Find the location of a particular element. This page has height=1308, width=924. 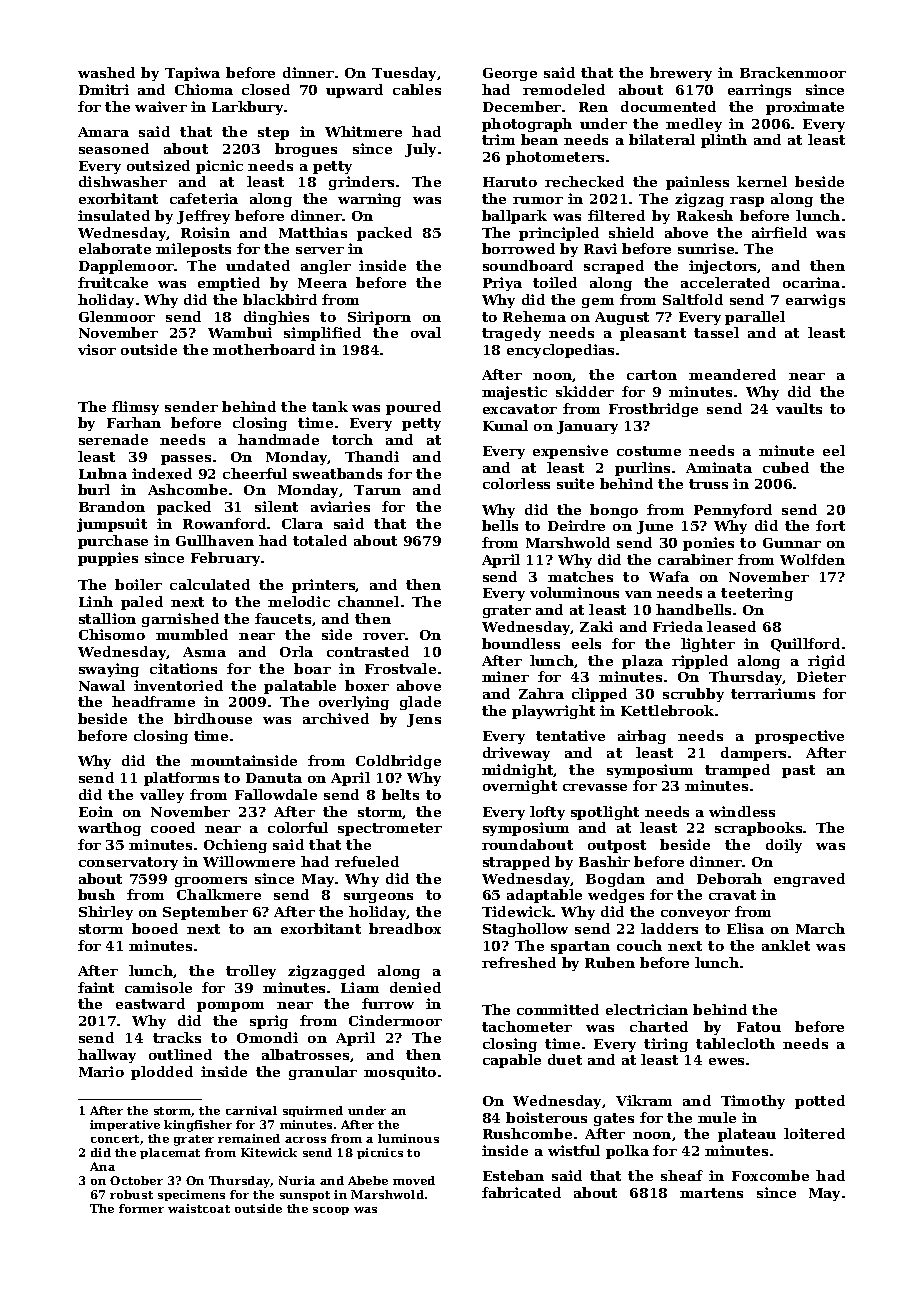

carton is located at coordinates (652, 375).
